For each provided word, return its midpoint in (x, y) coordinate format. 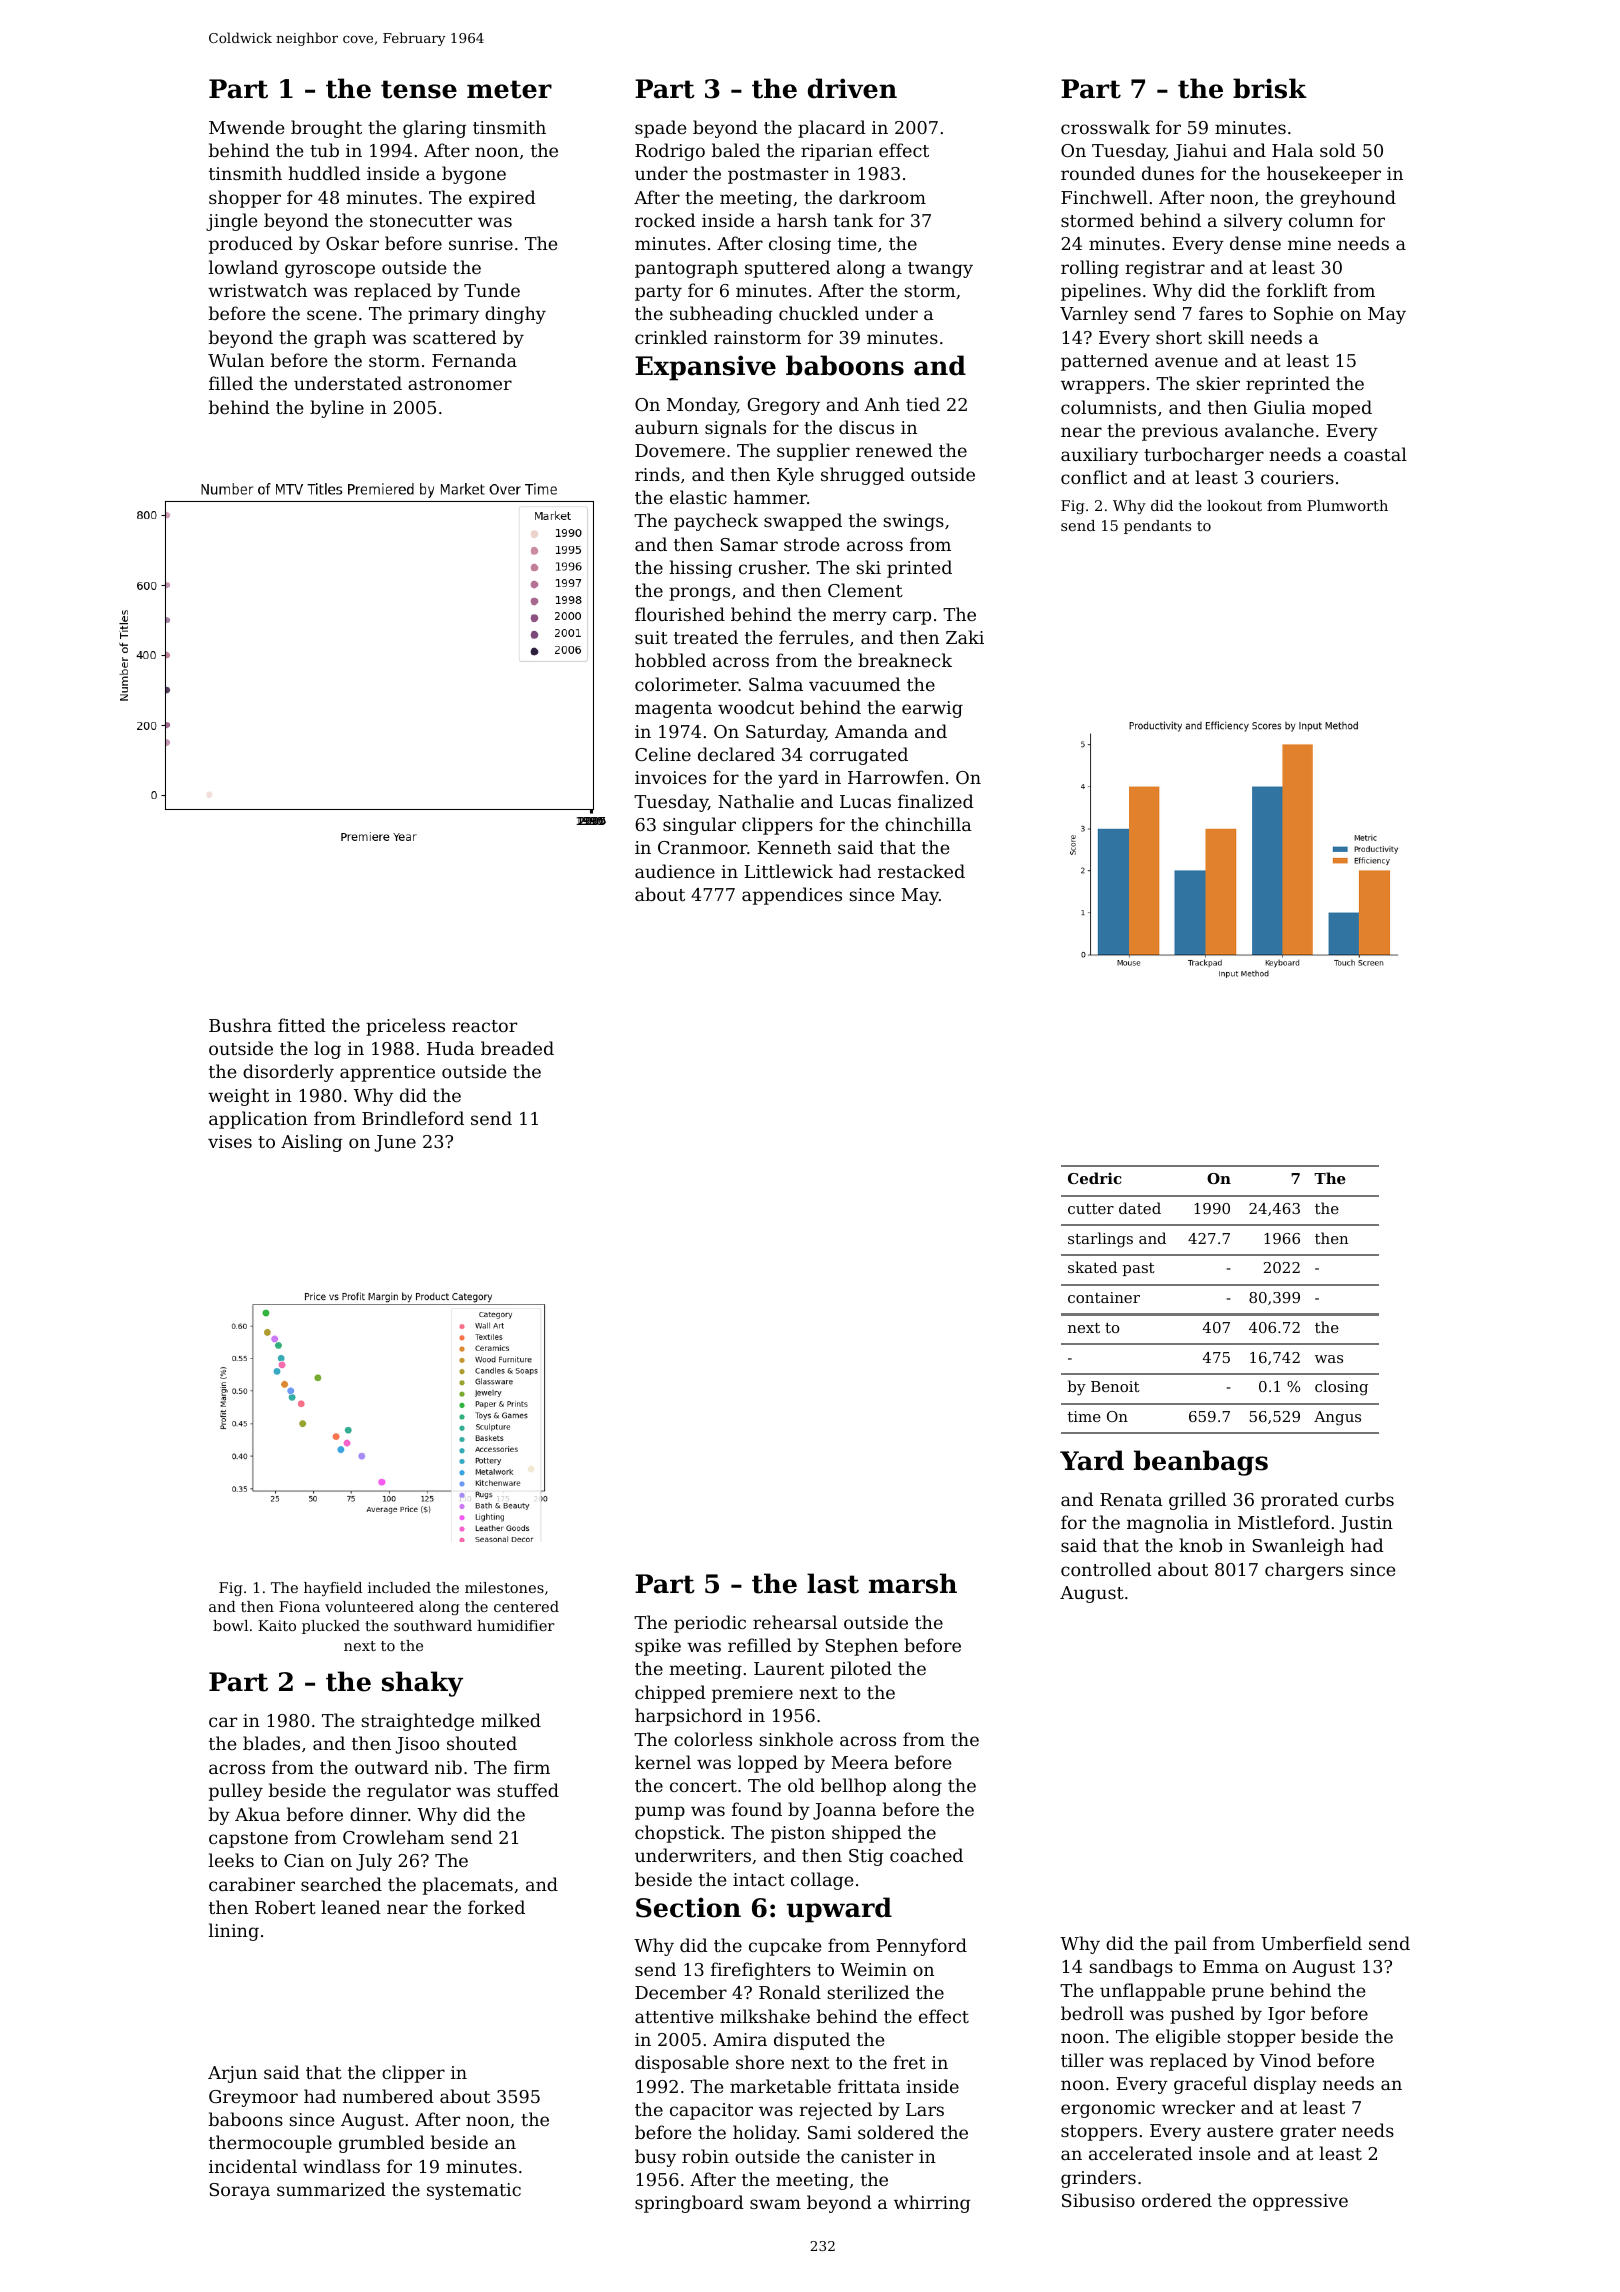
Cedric (1094, 1178)
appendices (792, 896)
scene (332, 315)
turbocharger (1204, 456)
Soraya (240, 2191)
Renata (1131, 1499)
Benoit (1115, 1386)
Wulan (236, 360)
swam (775, 2204)
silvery (1253, 222)
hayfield (333, 1589)
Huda (451, 1048)
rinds (657, 474)
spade (660, 129)
